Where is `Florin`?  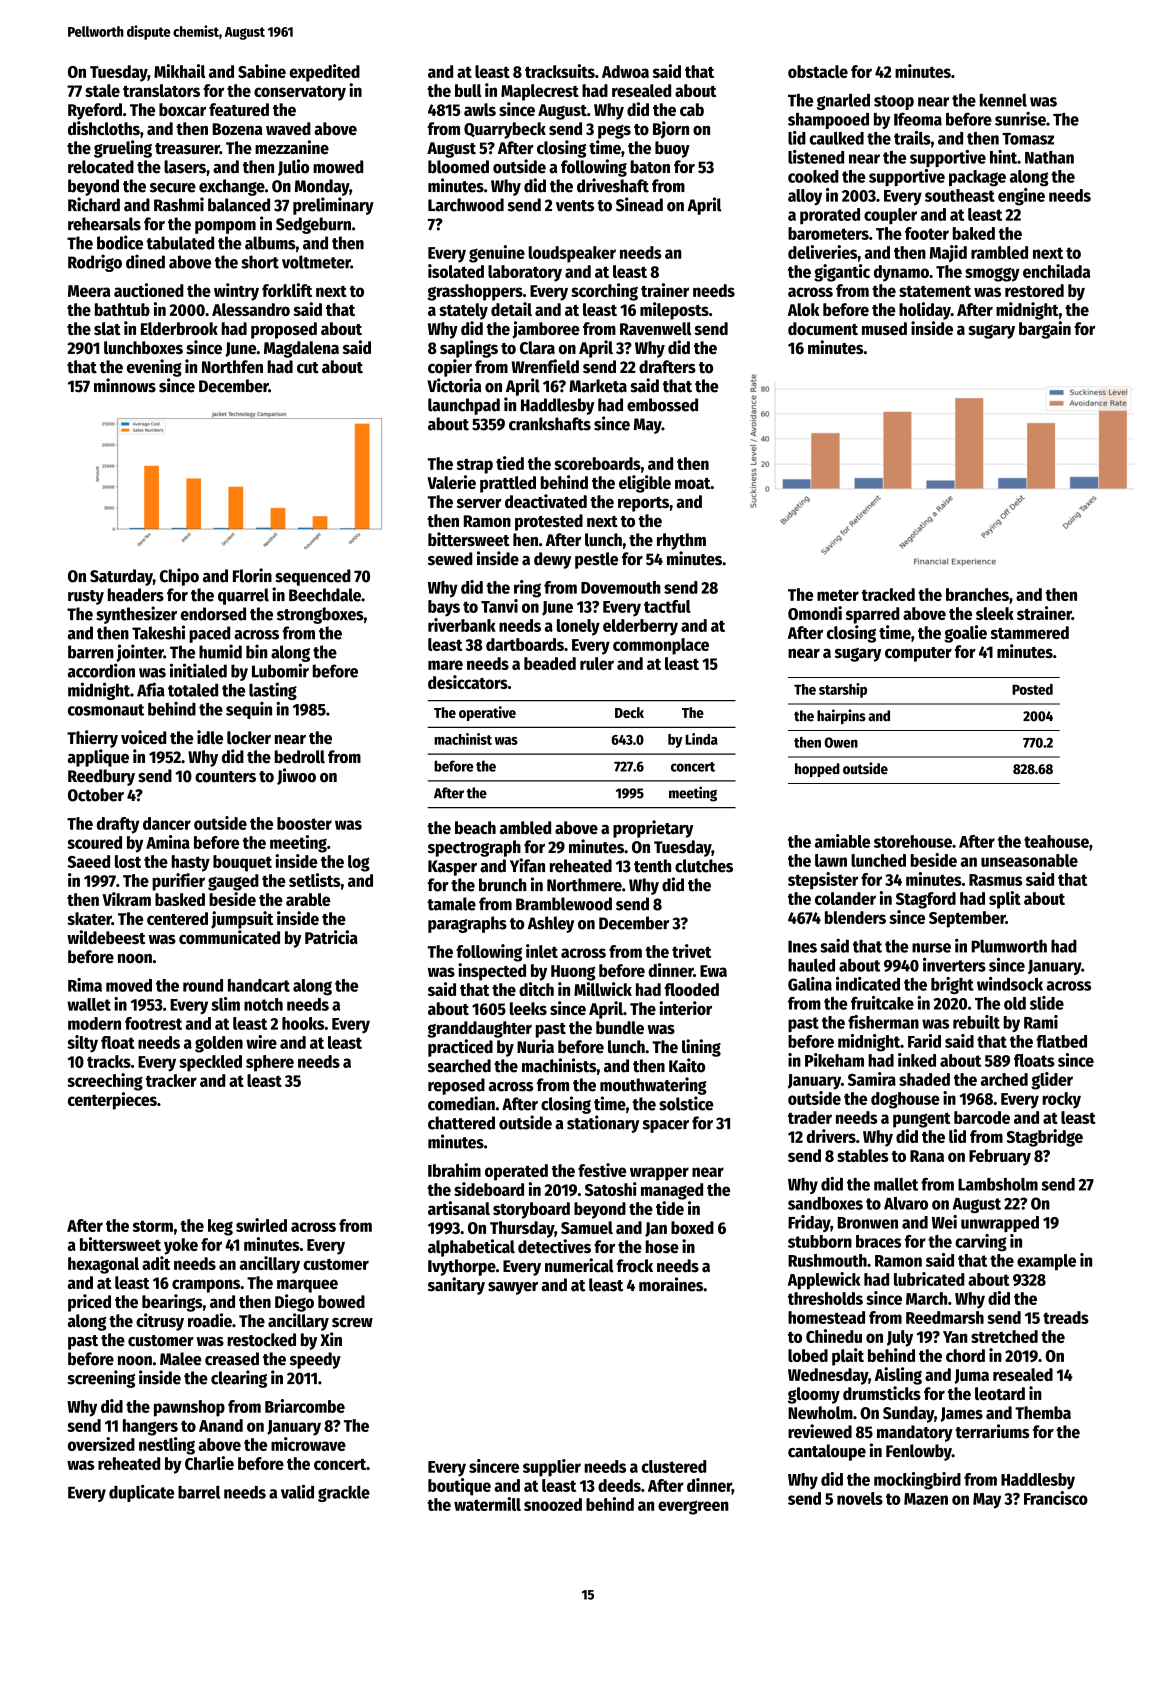 Florin is located at coordinates (252, 575).
